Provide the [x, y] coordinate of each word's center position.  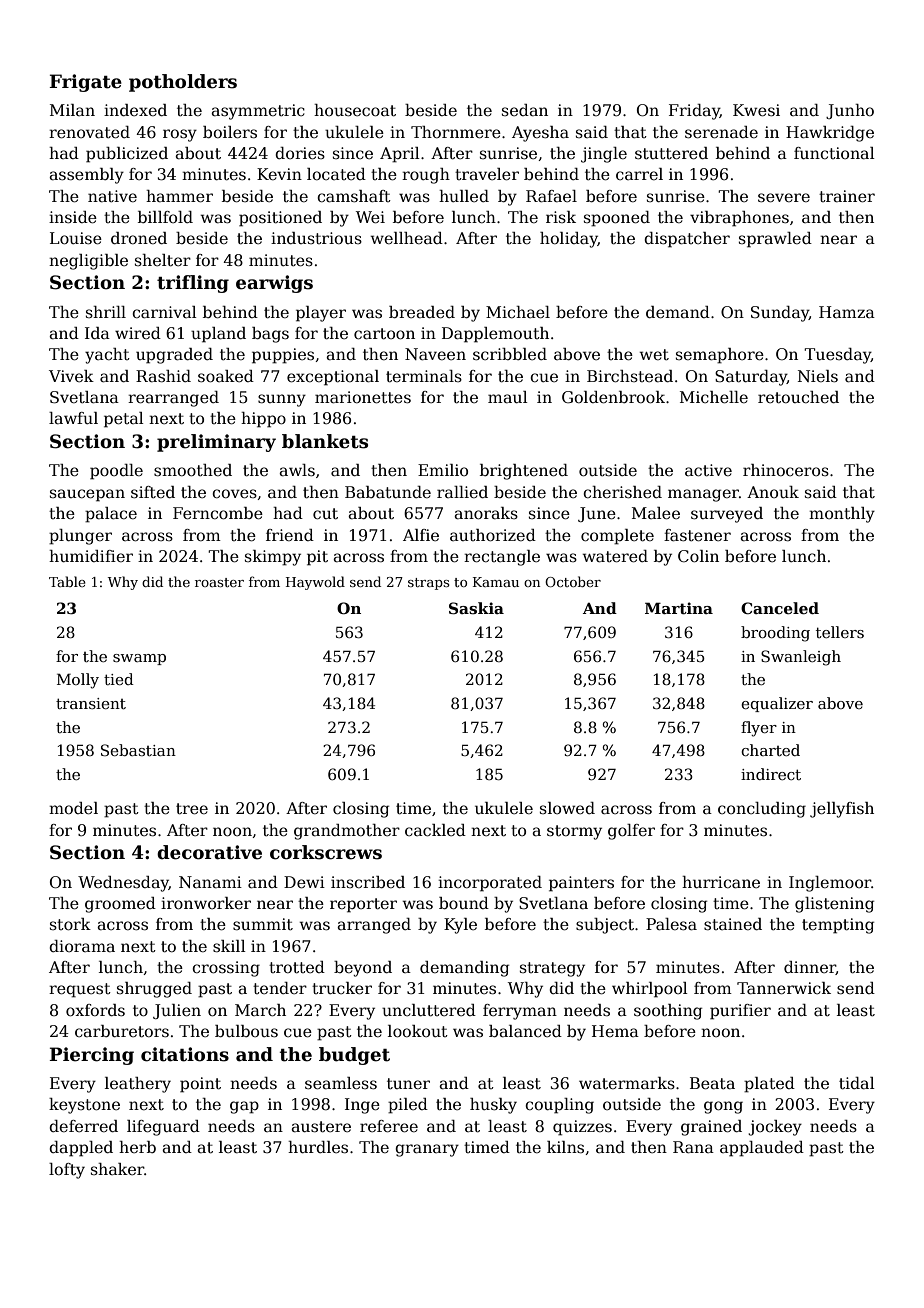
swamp [139, 659]
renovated [89, 132]
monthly [842, 515]
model [73, 808]
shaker [117, 1169]
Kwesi [756, 110]
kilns [565, 1147]
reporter [363, 905]
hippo [263, 420]
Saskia [476, 608]
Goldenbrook [613, 397]
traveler [487, 174]
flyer [759, 729]
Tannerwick [784, 988]
